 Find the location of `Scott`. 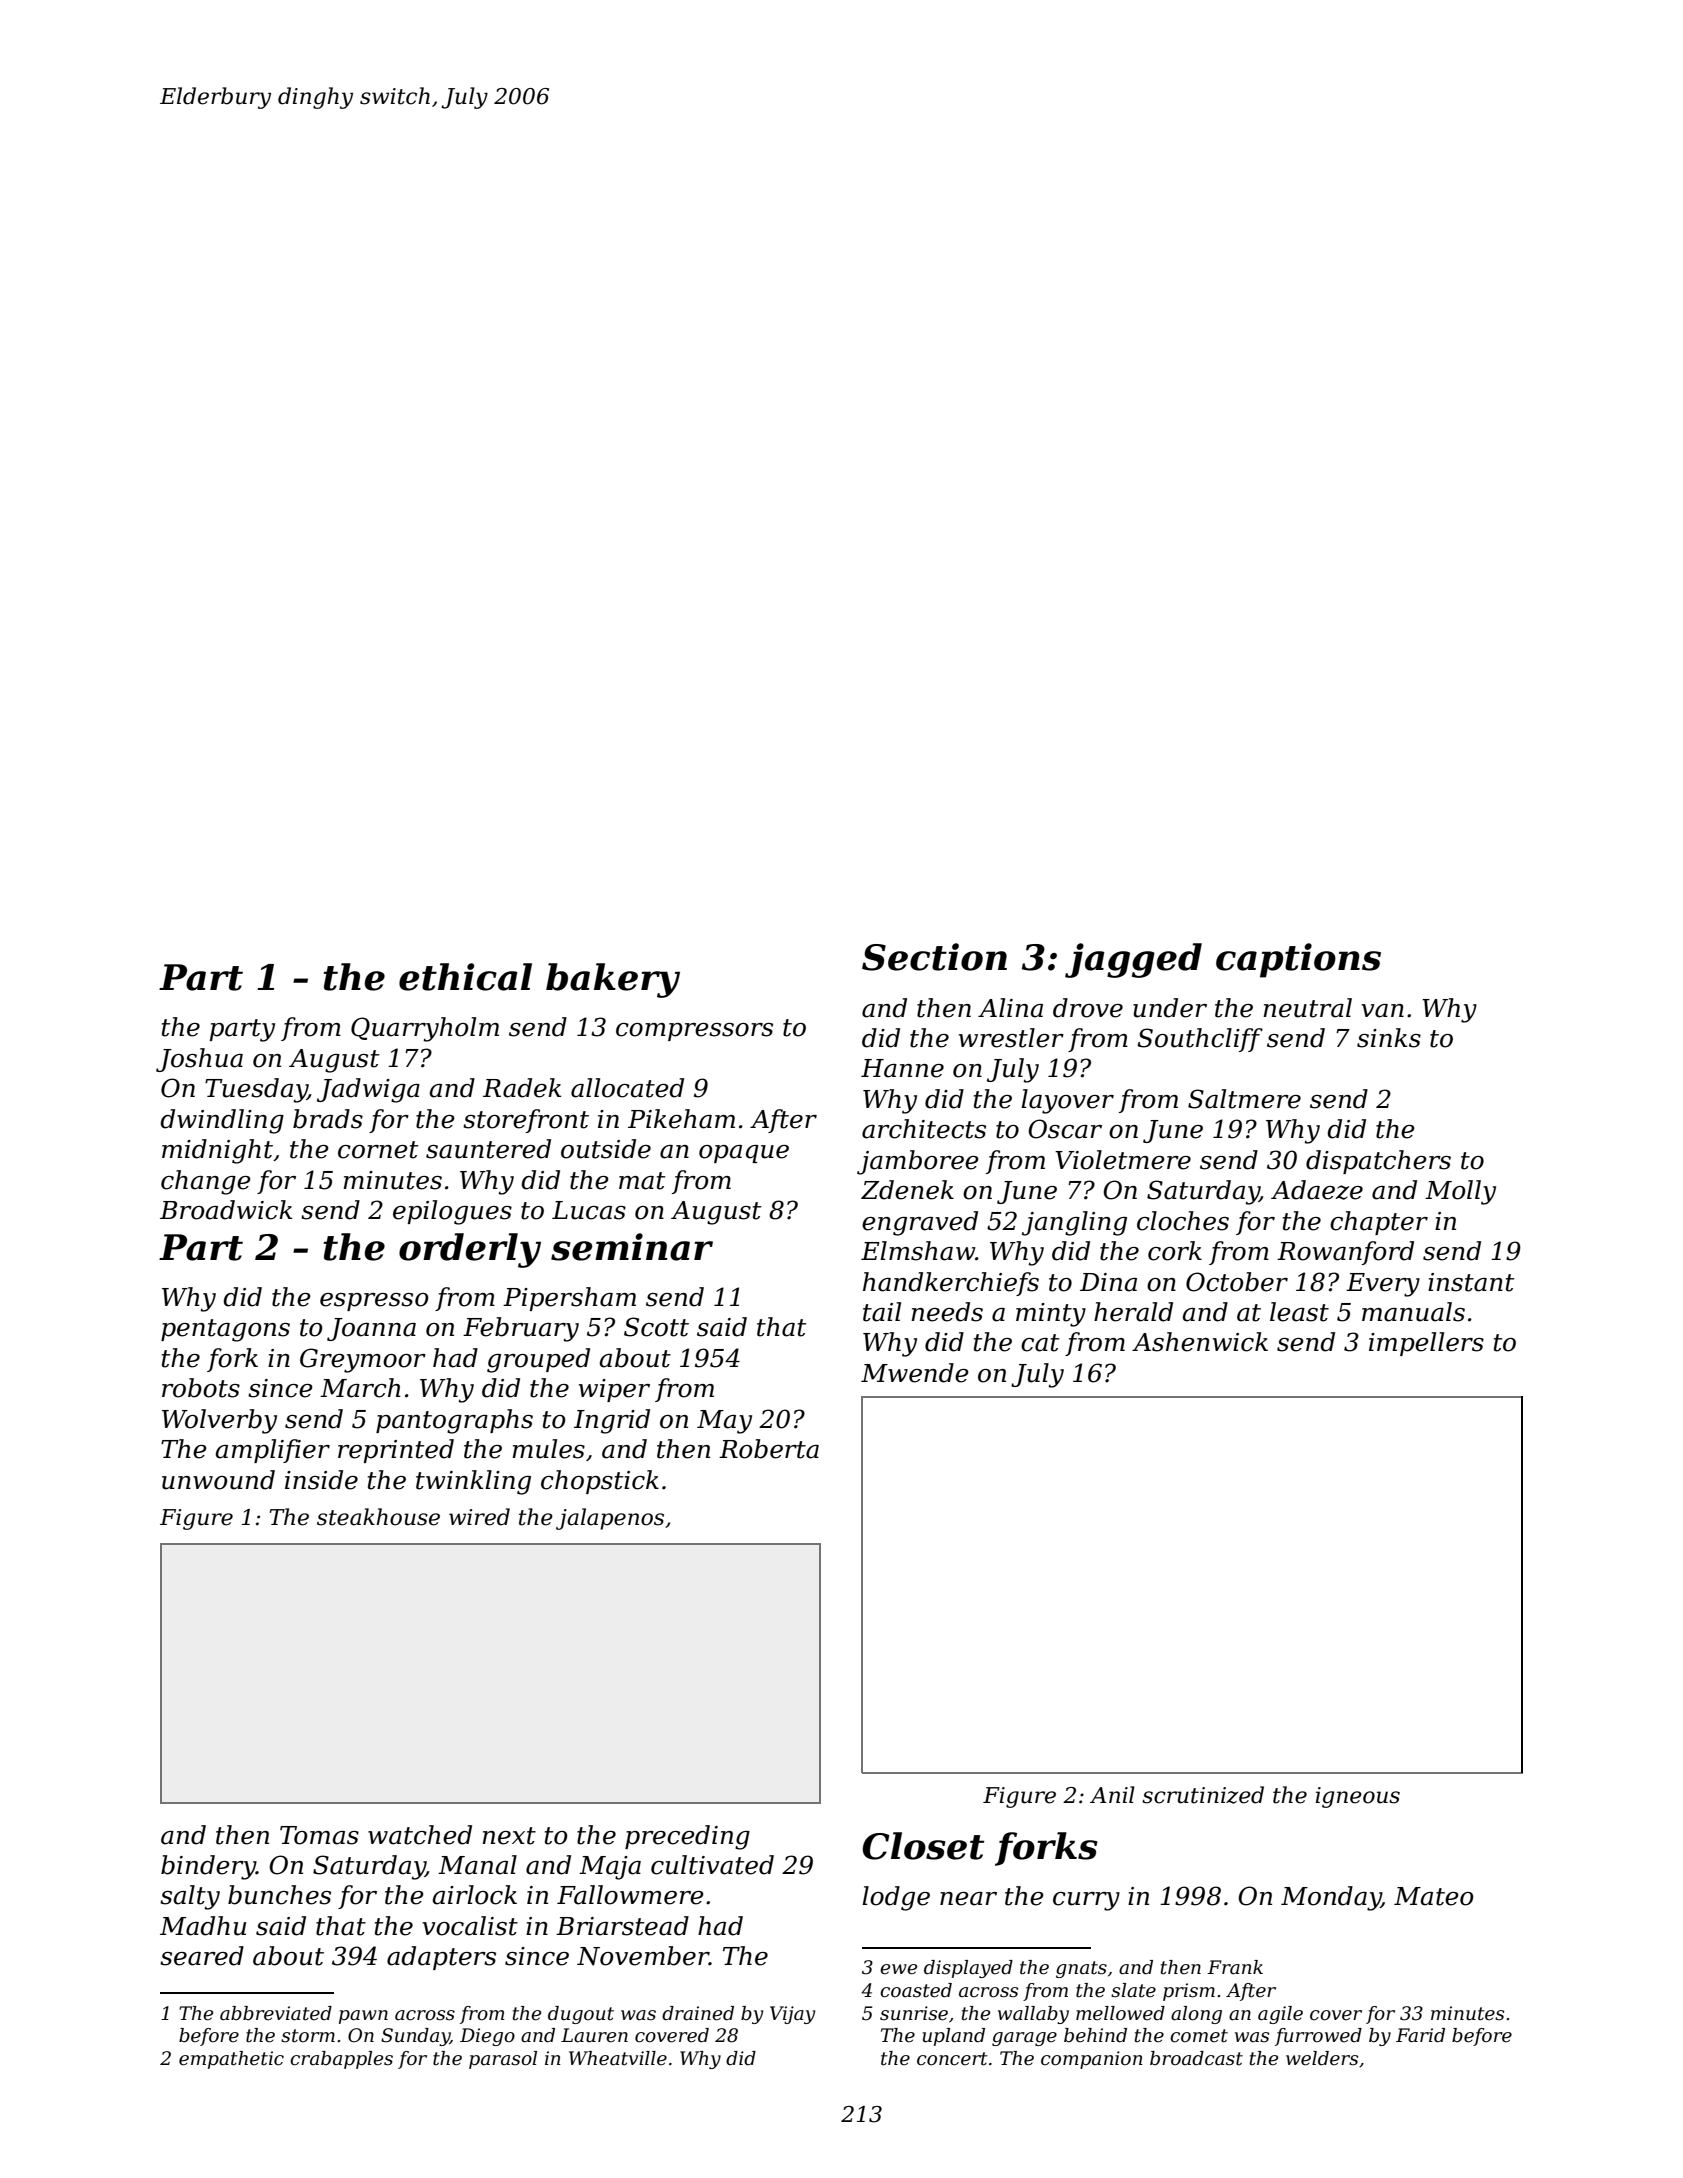

Scott is located at coordinates (656, 1327).
